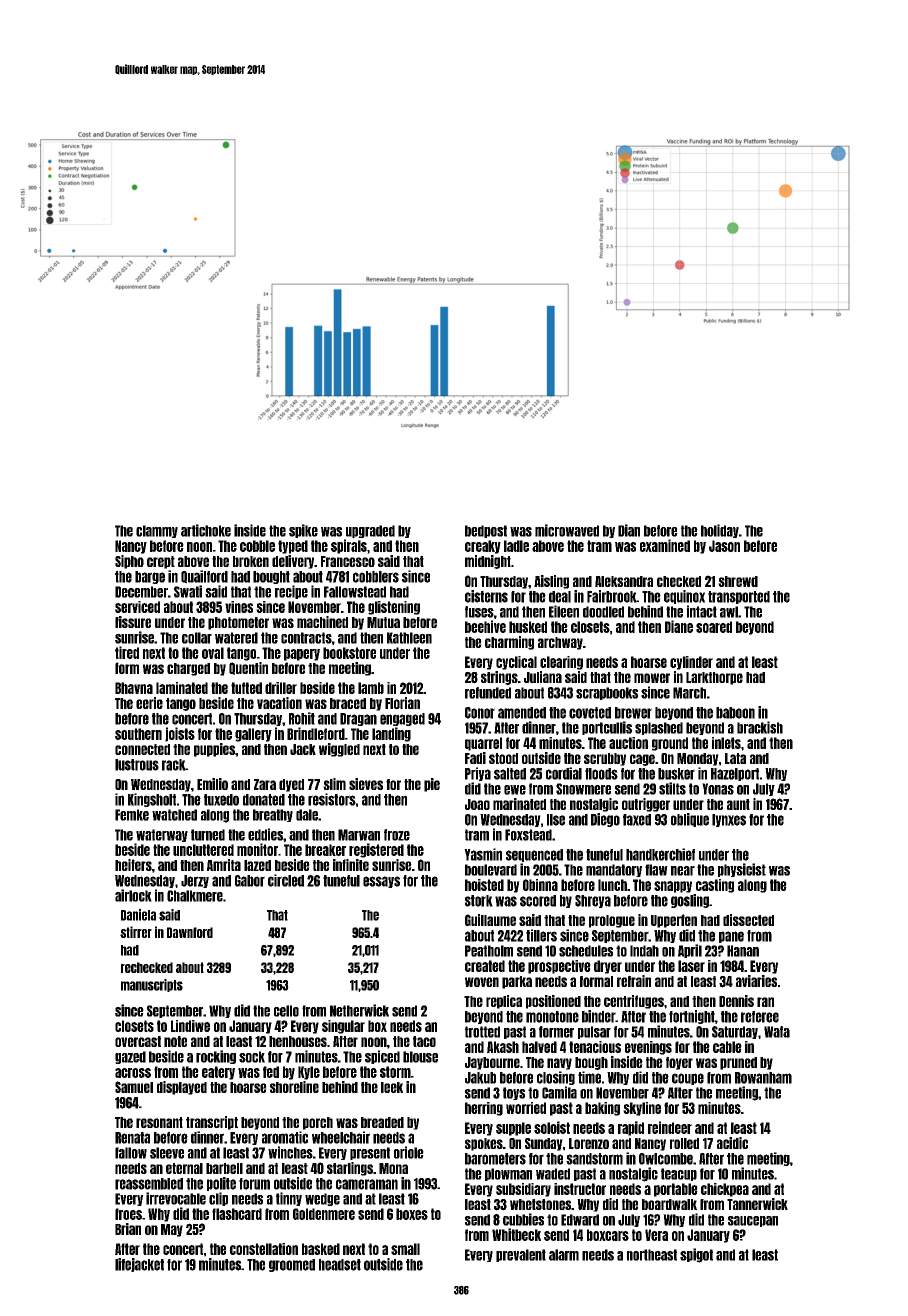 This document has width=908, height=1316. I want to click on fortnight, so click(692, 1017).
